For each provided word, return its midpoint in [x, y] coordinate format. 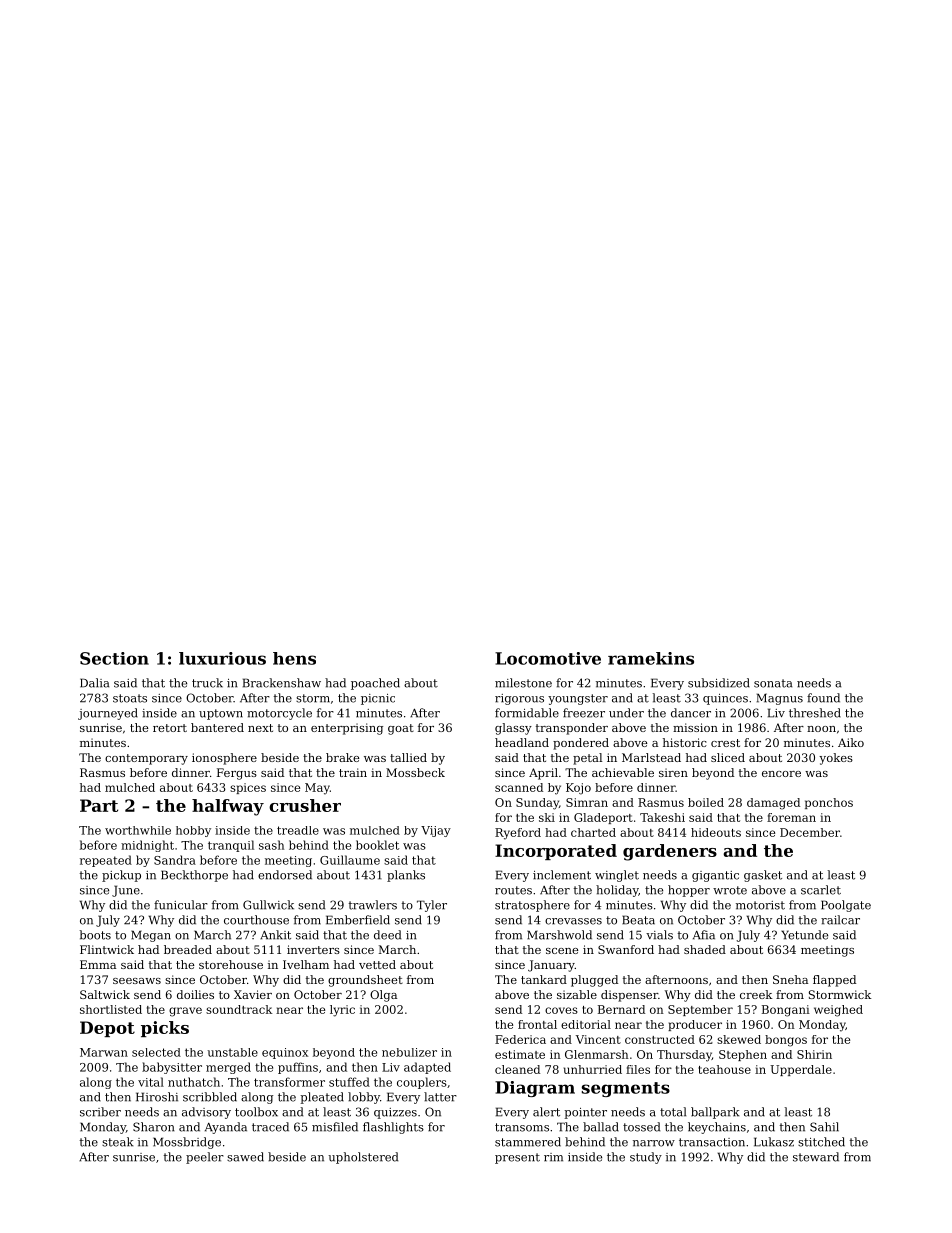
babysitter [172, 1068]
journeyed [108, 714]
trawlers [373, 905]
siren [673, 772]
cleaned [517, 1069]
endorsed [285, 875]
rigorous [519, 699]
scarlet [821, 890]
